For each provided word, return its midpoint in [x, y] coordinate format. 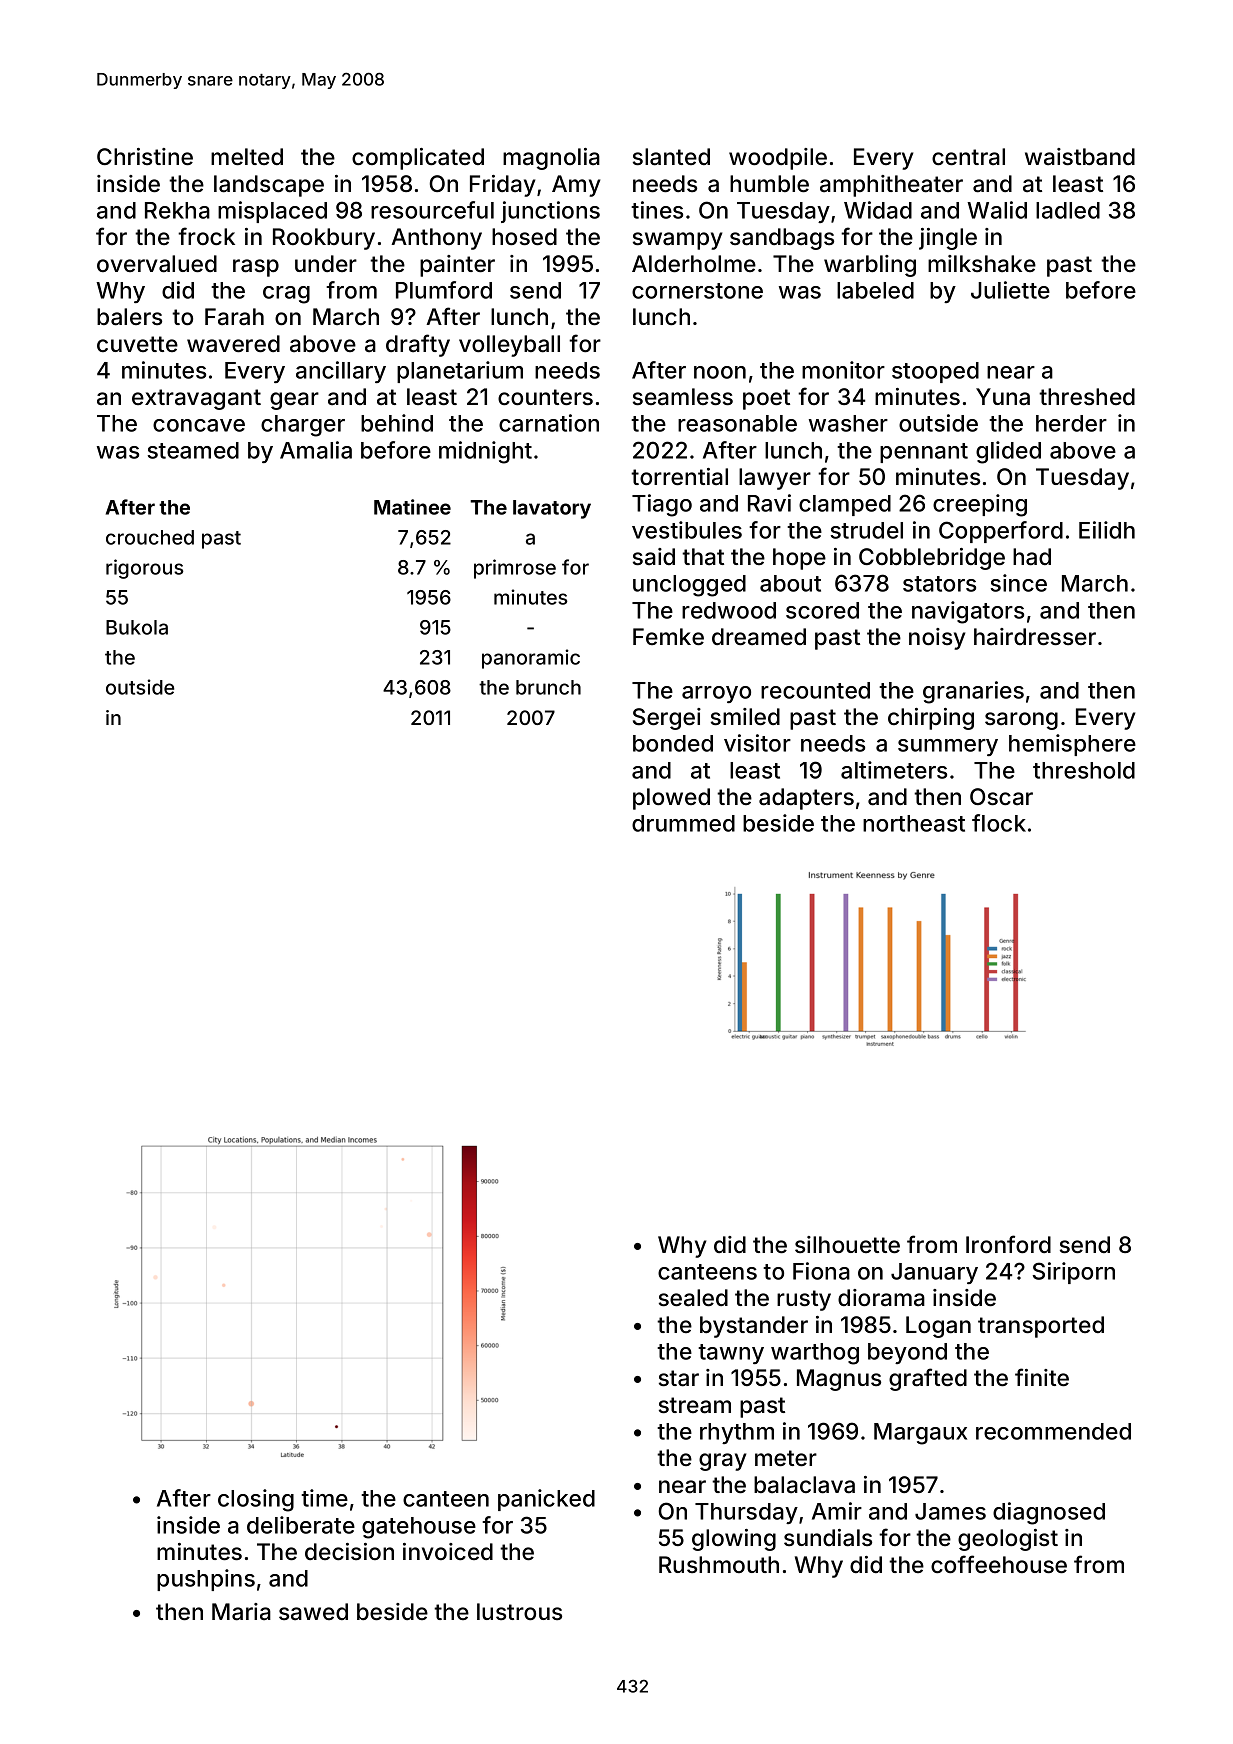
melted [247, 157]
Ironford [1008, 1244]
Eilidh [1107, 530]
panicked [546, 1500]
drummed [683, 823]
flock [999, 823]
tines [657, 210]
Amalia [316, 450]
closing [256, 1500]
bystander [754, 1327]
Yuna [1003, 397]
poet [766, 399]
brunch [548, 687]
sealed [693, 1298]
